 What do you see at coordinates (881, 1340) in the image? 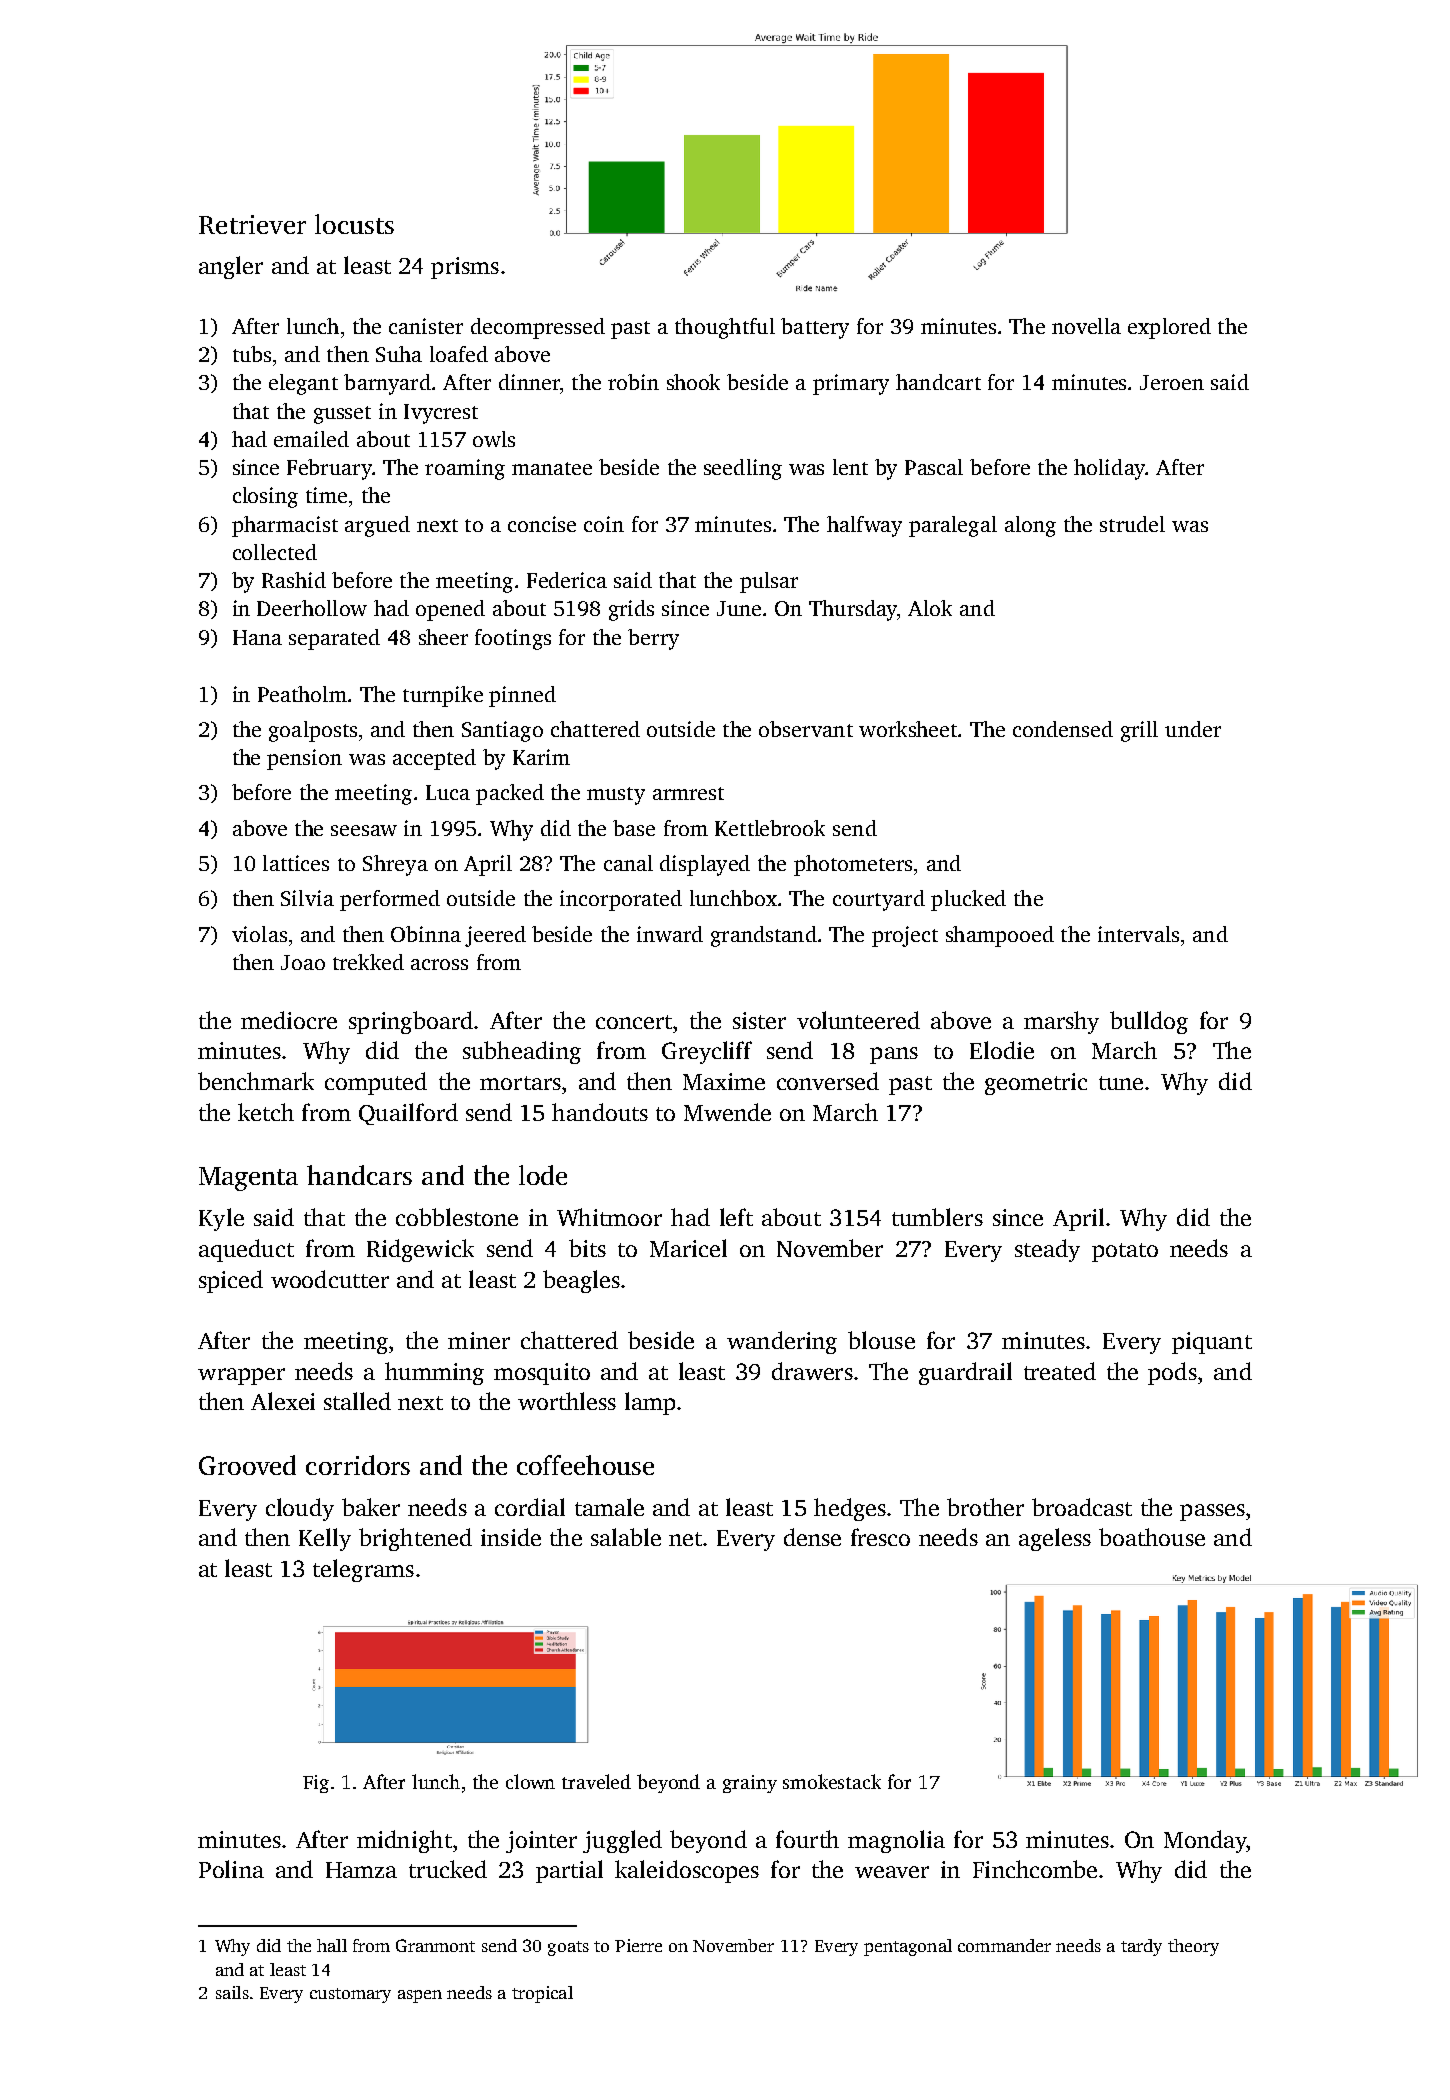
I see `blouse` at bounding box center [881, 1340].
